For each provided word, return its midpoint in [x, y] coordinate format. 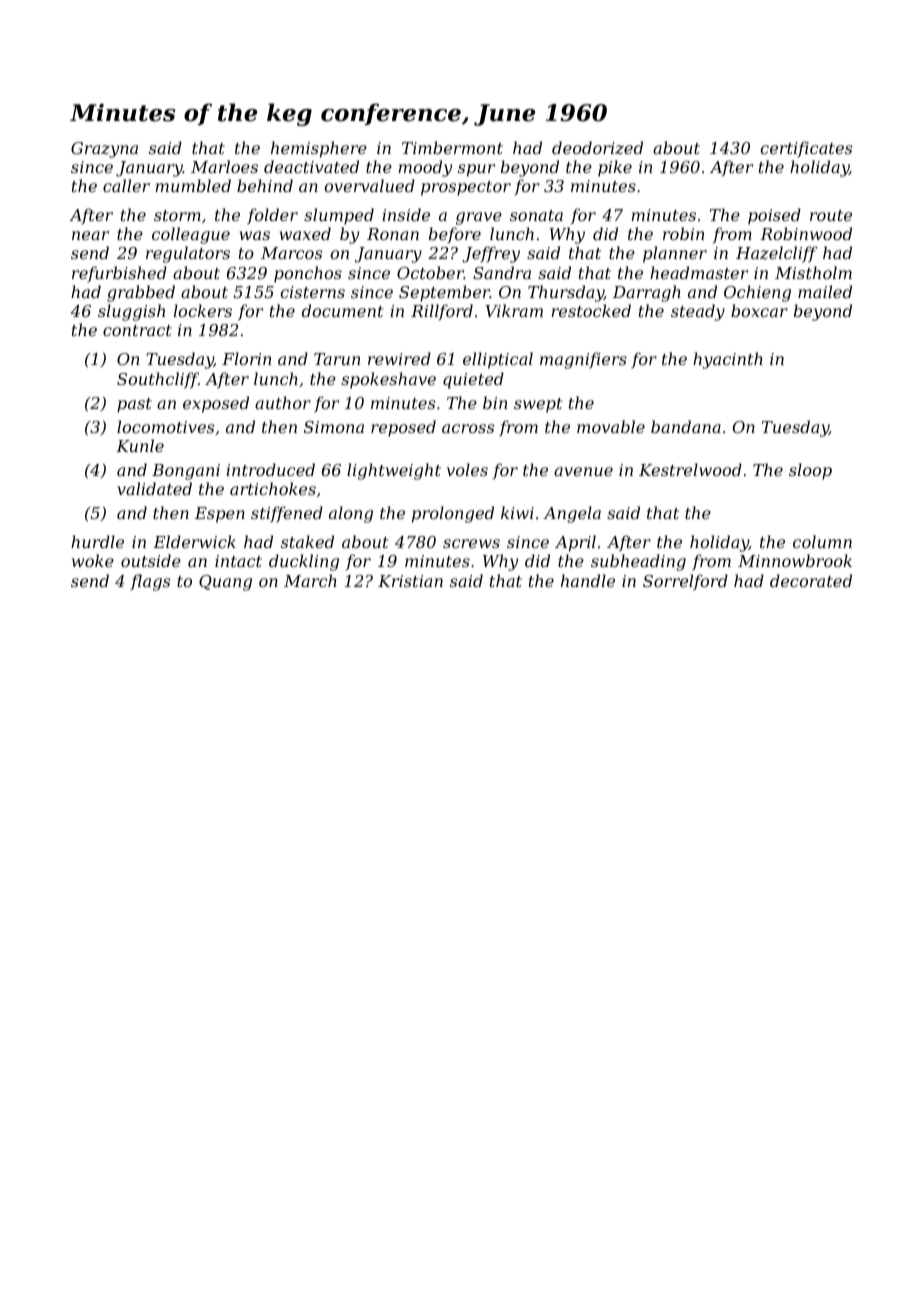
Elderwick [194, 541]
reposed [403, 428]
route [831, 215]
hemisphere [319, 149]
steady [698, 312]
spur [476, 170]
